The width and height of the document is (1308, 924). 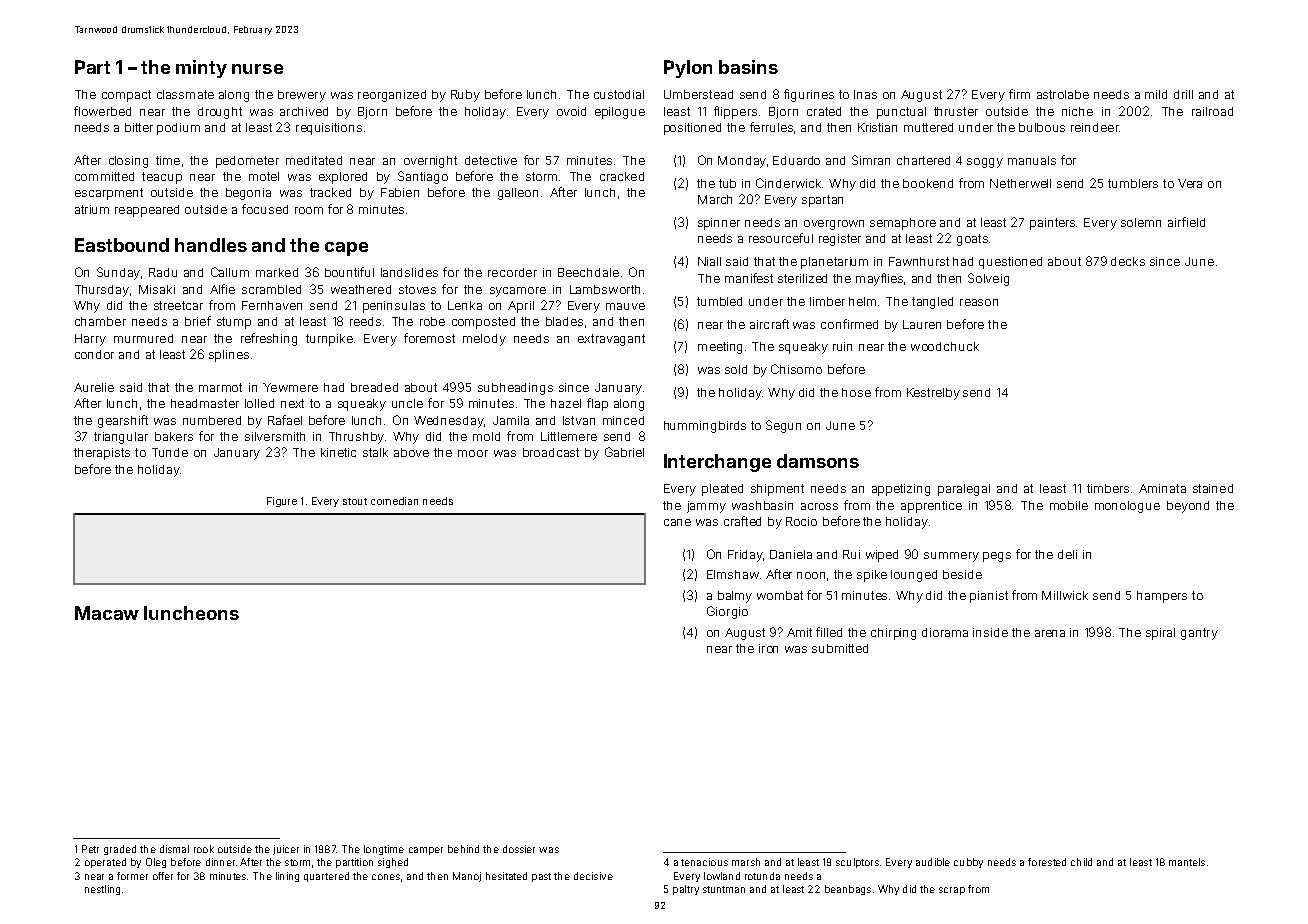 I want to click on splines, so click(x=229, y=356).
